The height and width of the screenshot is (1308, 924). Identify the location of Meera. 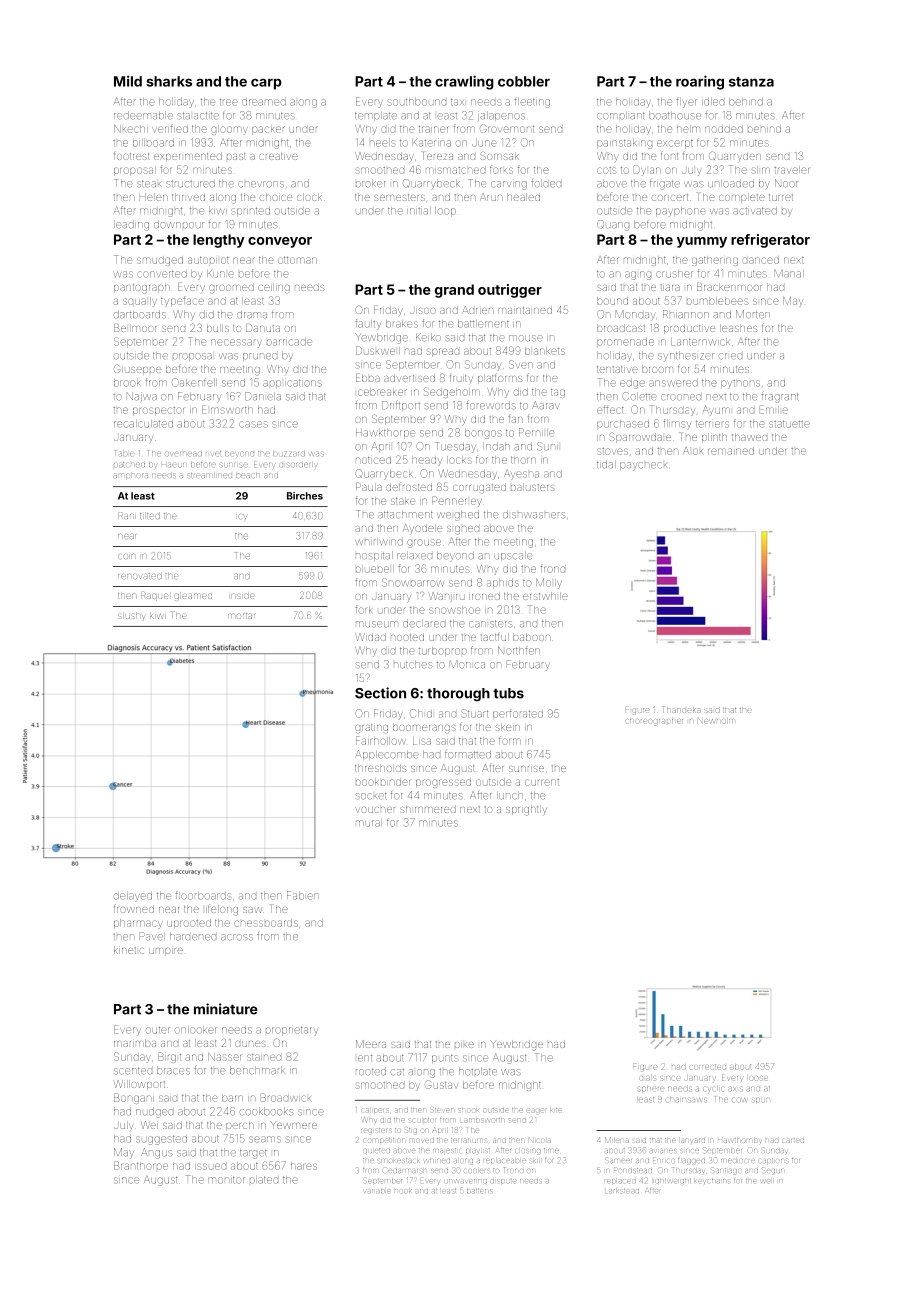
(371, 1044).
